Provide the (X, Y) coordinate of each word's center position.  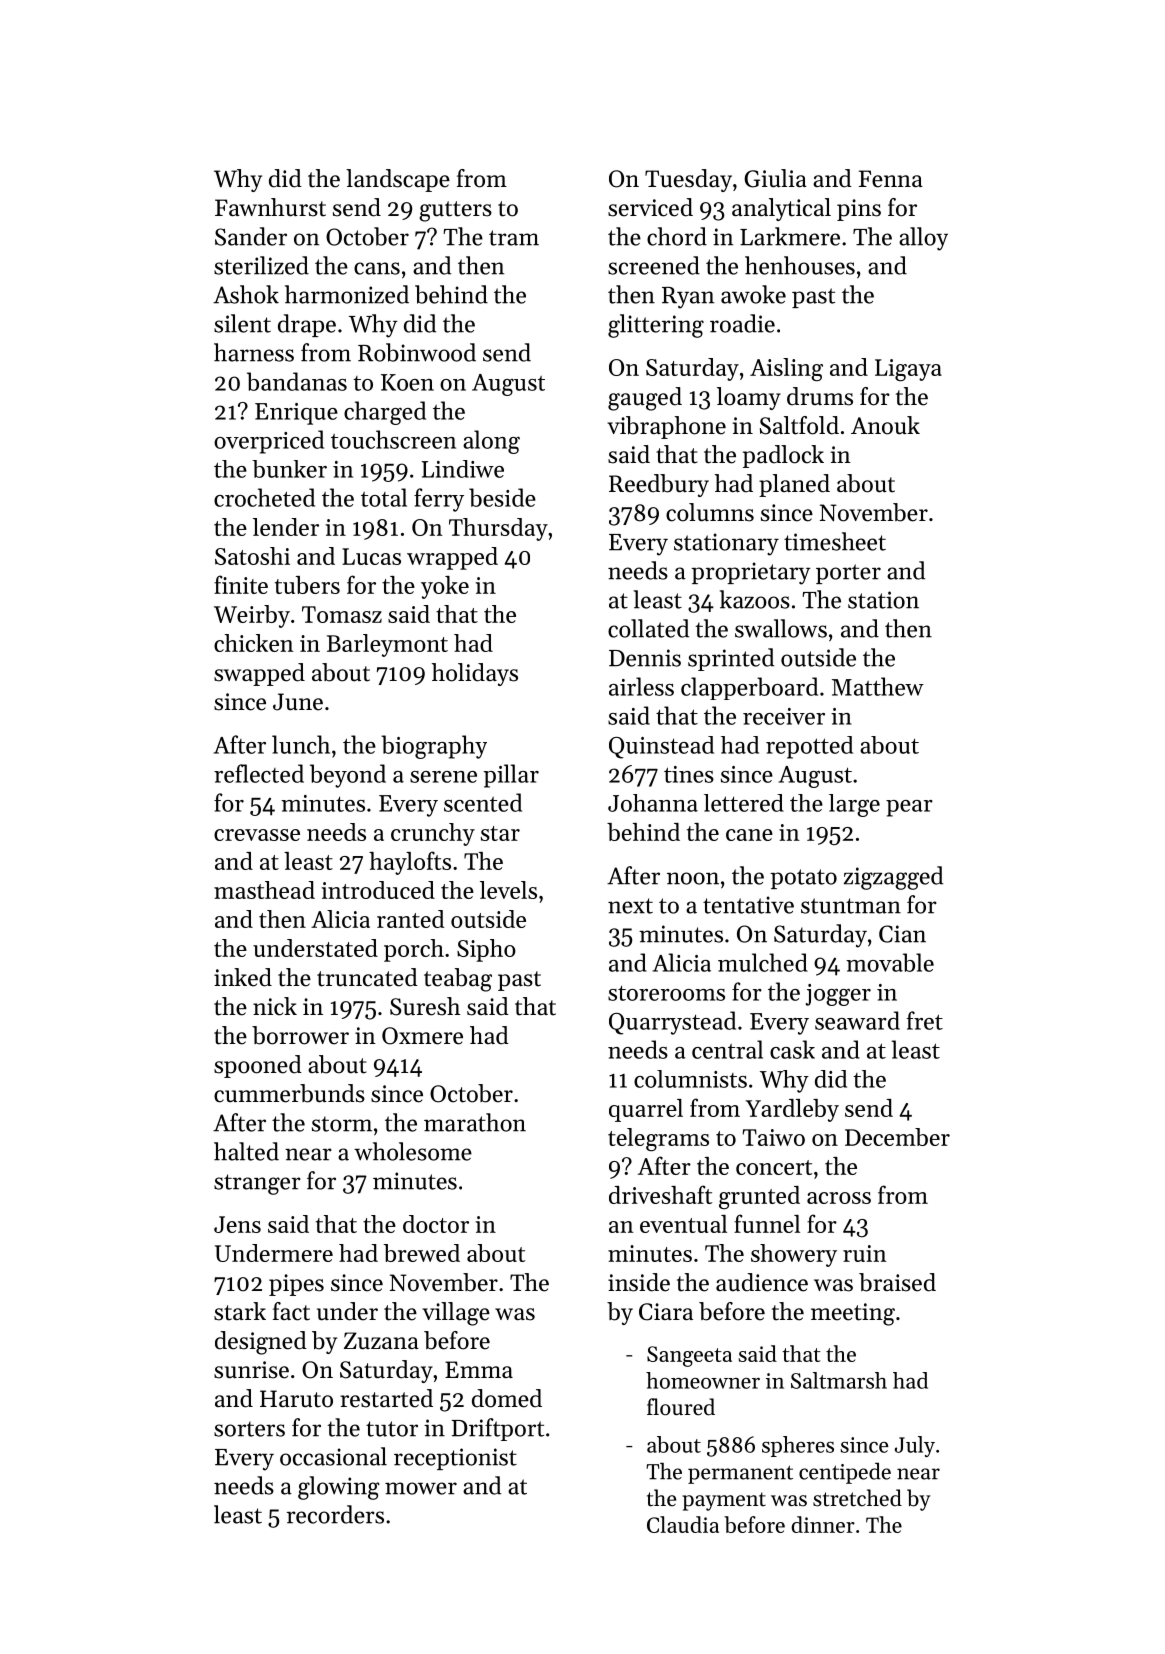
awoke (753, 294)
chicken (254, 643)
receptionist (455, 1459)
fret (925, 1020)
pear (909, 808)
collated (648, 628)
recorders (335, 1514)
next (630, 906)
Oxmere (422, 1036)
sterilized (261, 265)
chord (677, 236)
